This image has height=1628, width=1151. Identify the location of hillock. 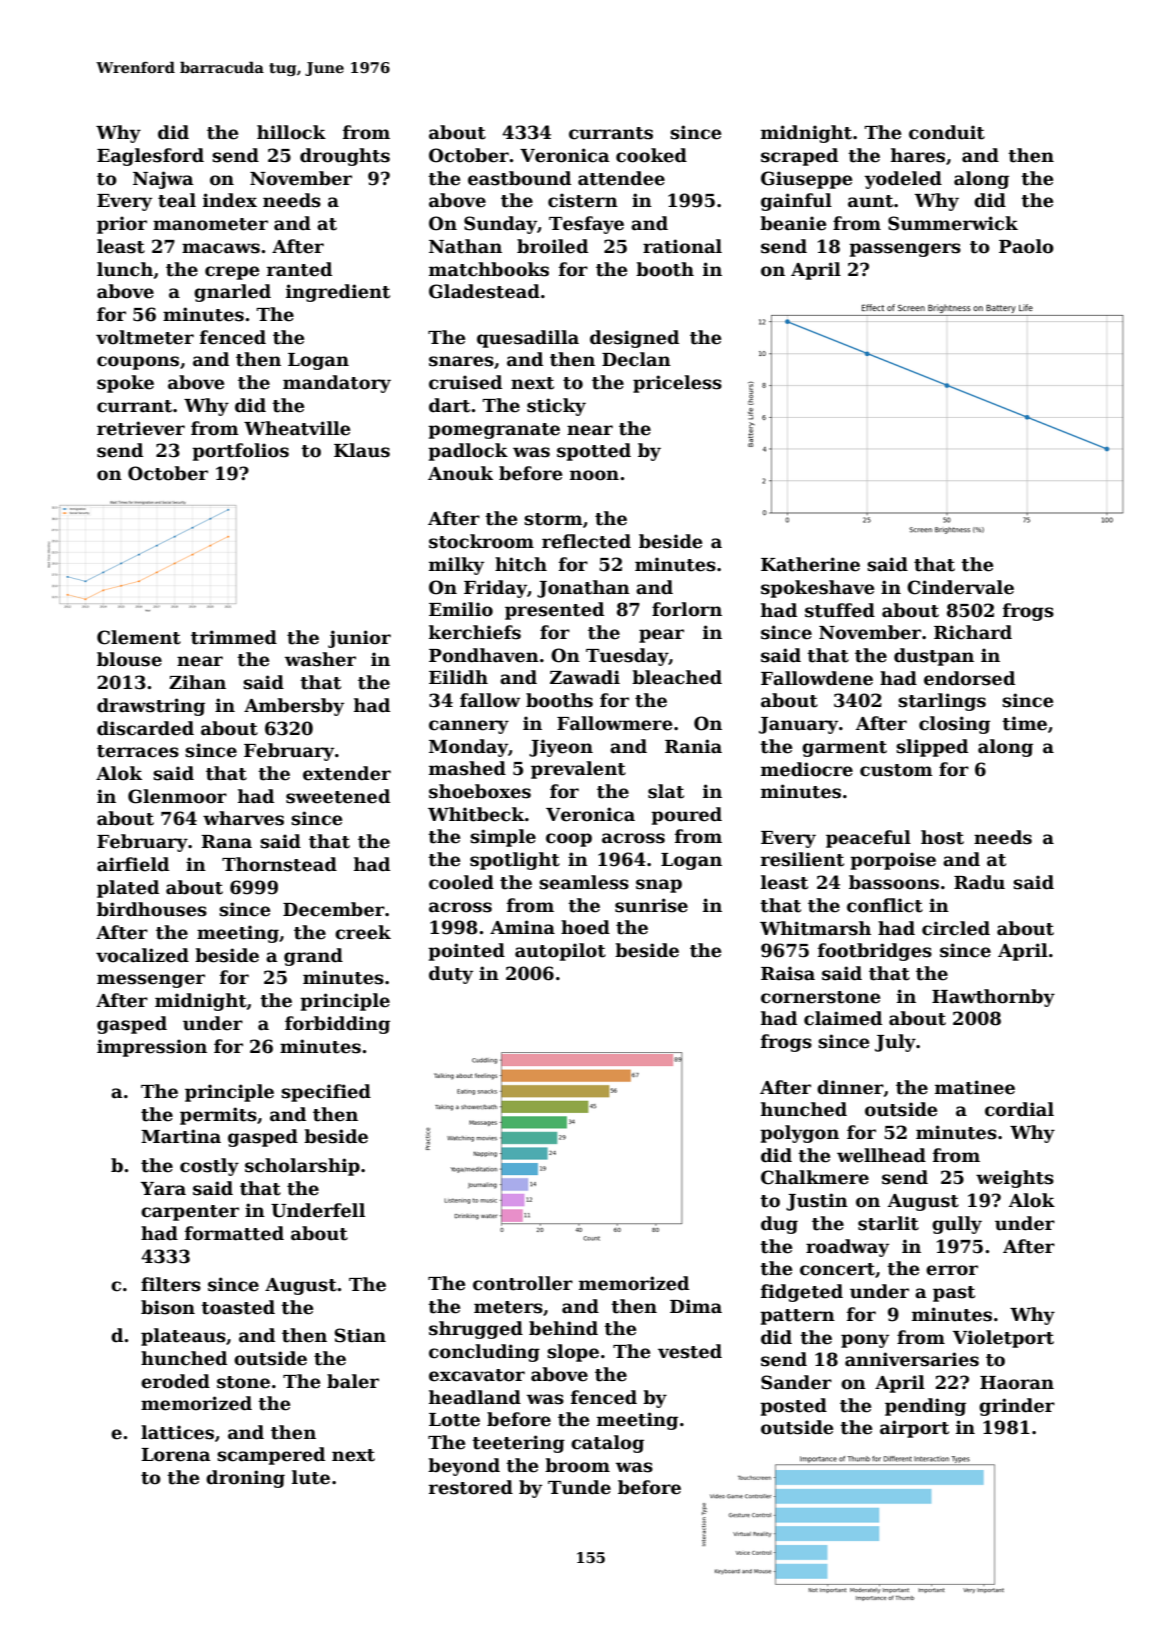
(291, 132).
